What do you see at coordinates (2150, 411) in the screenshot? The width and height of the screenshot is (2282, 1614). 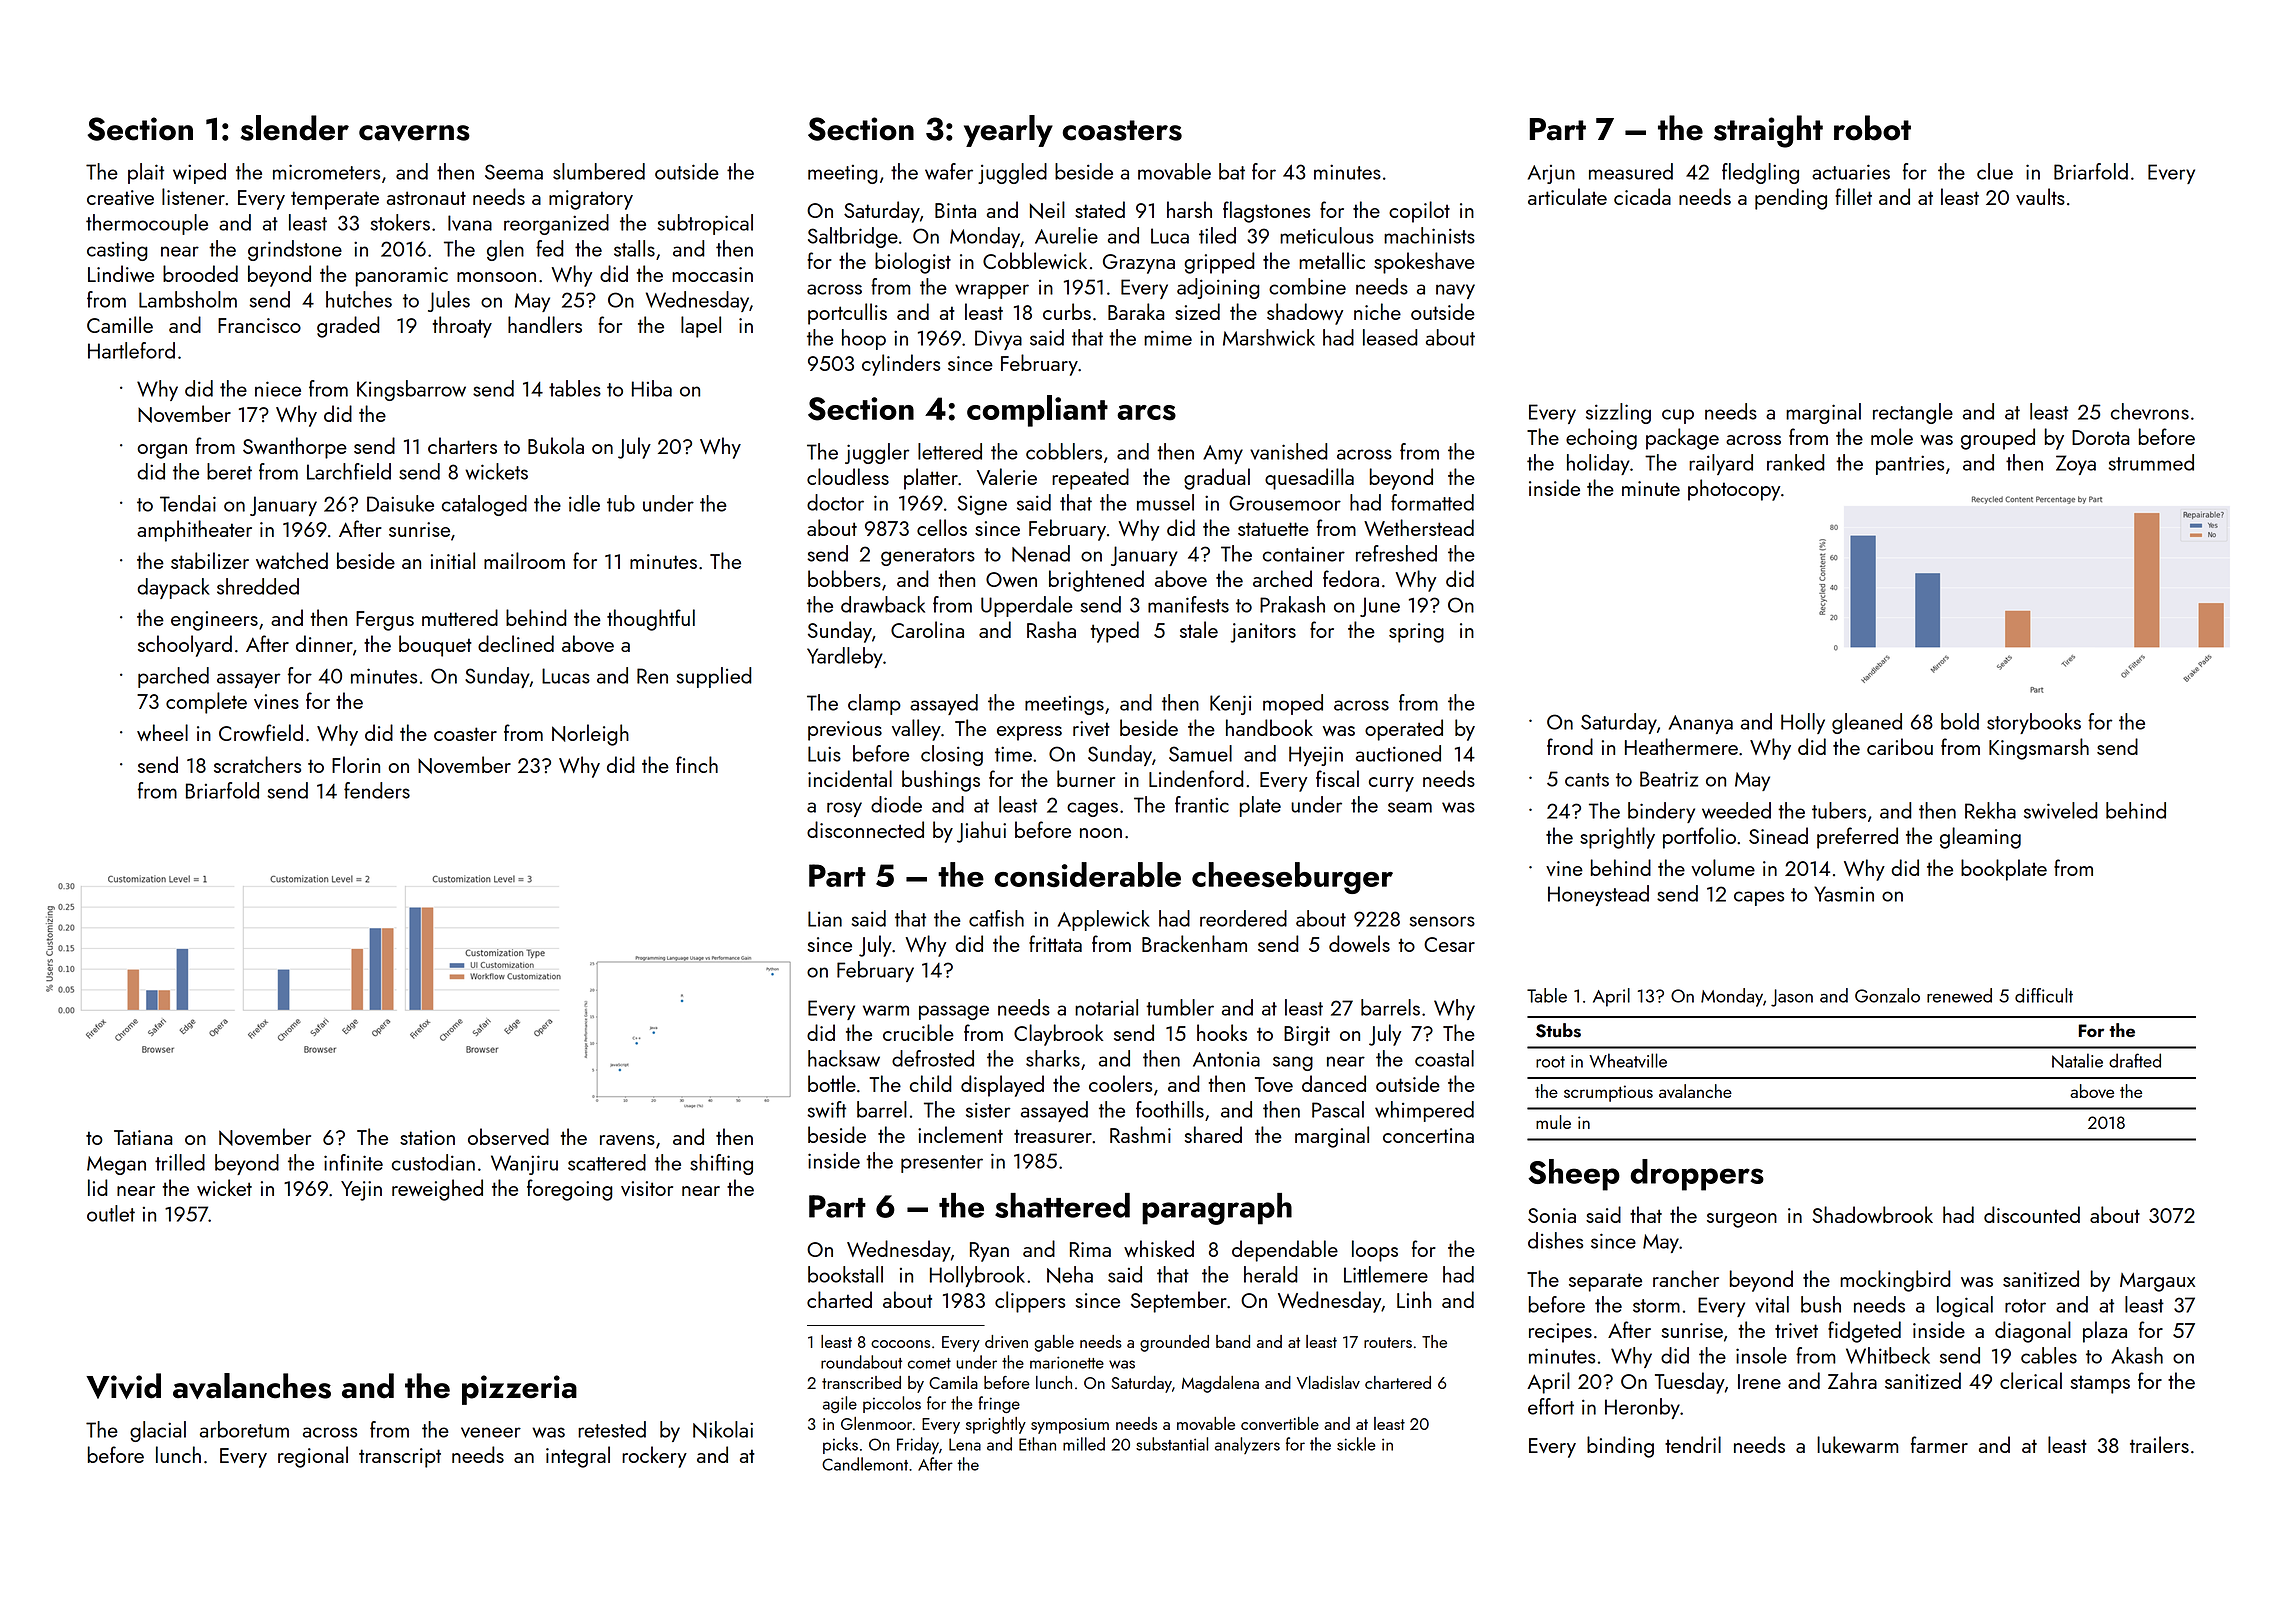 I see `chevrons` at bounding box center [2150, 411].
